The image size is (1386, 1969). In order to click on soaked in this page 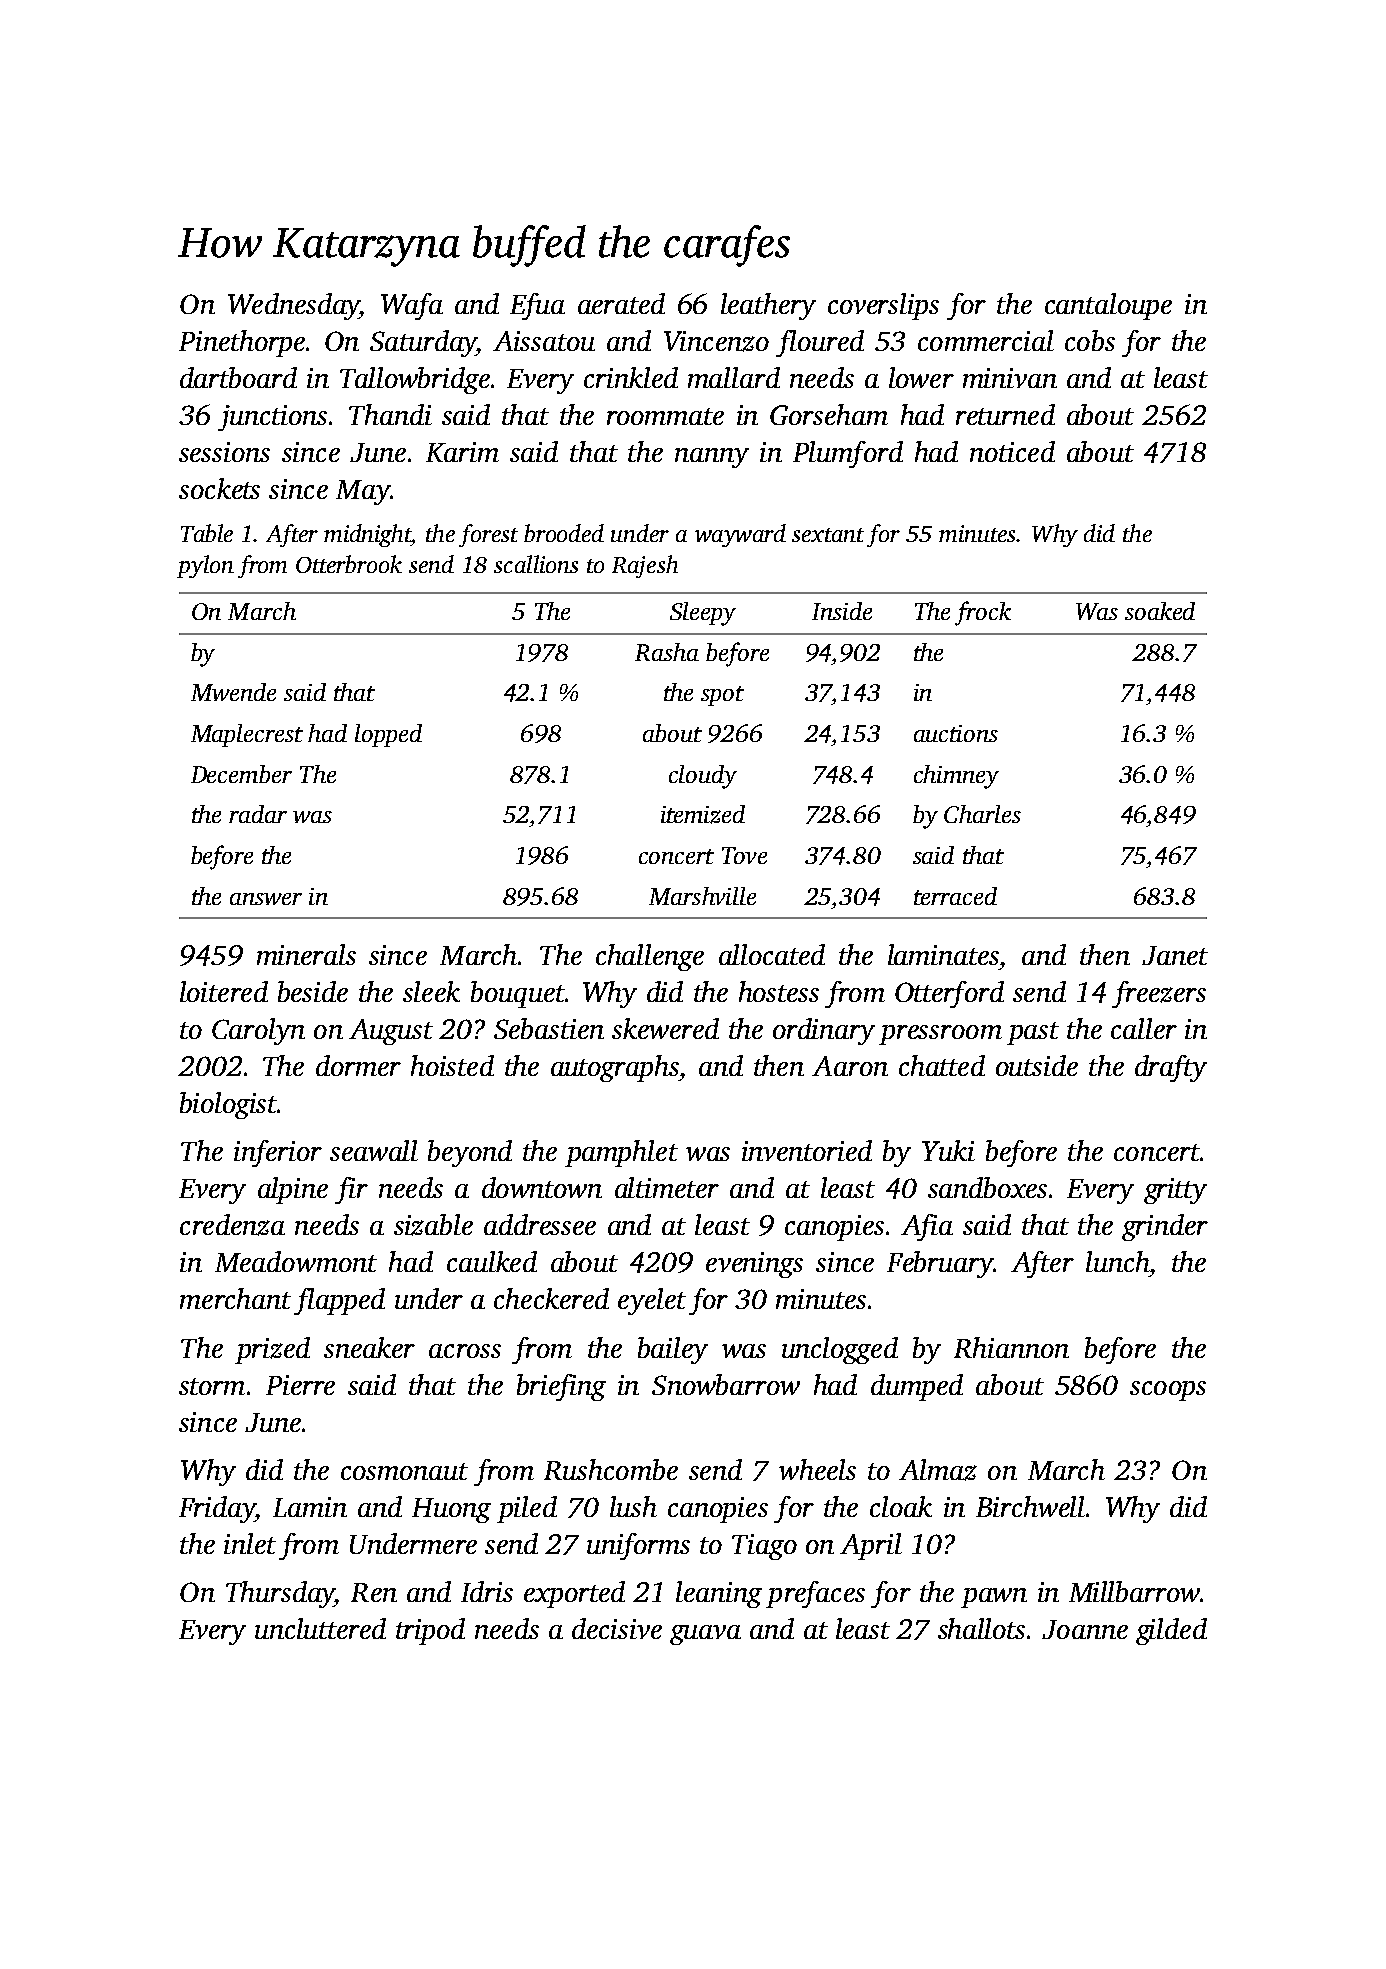, I will do `click(1160, 611)`.
